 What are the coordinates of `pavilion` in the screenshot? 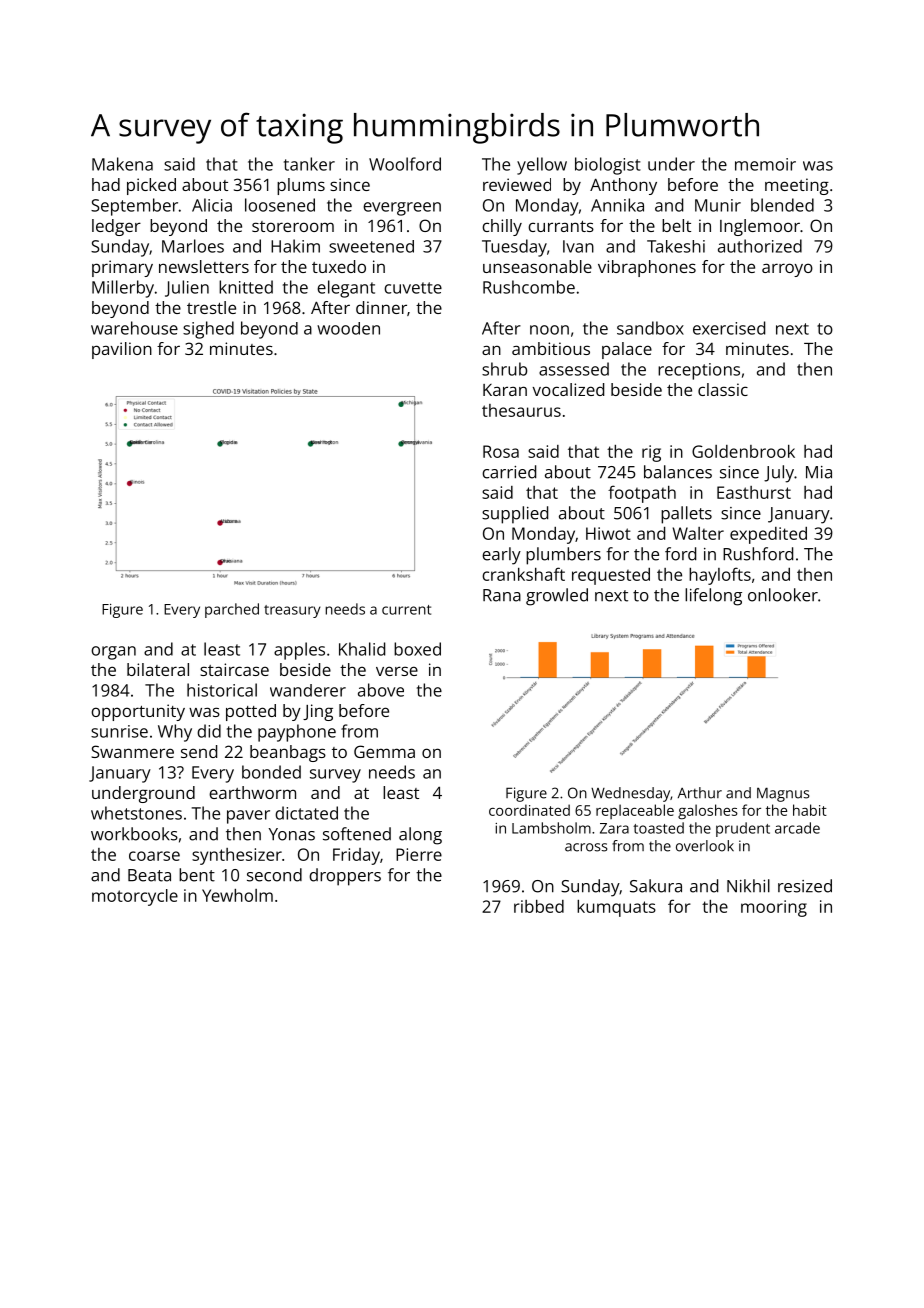 It's located at (122, 350).
